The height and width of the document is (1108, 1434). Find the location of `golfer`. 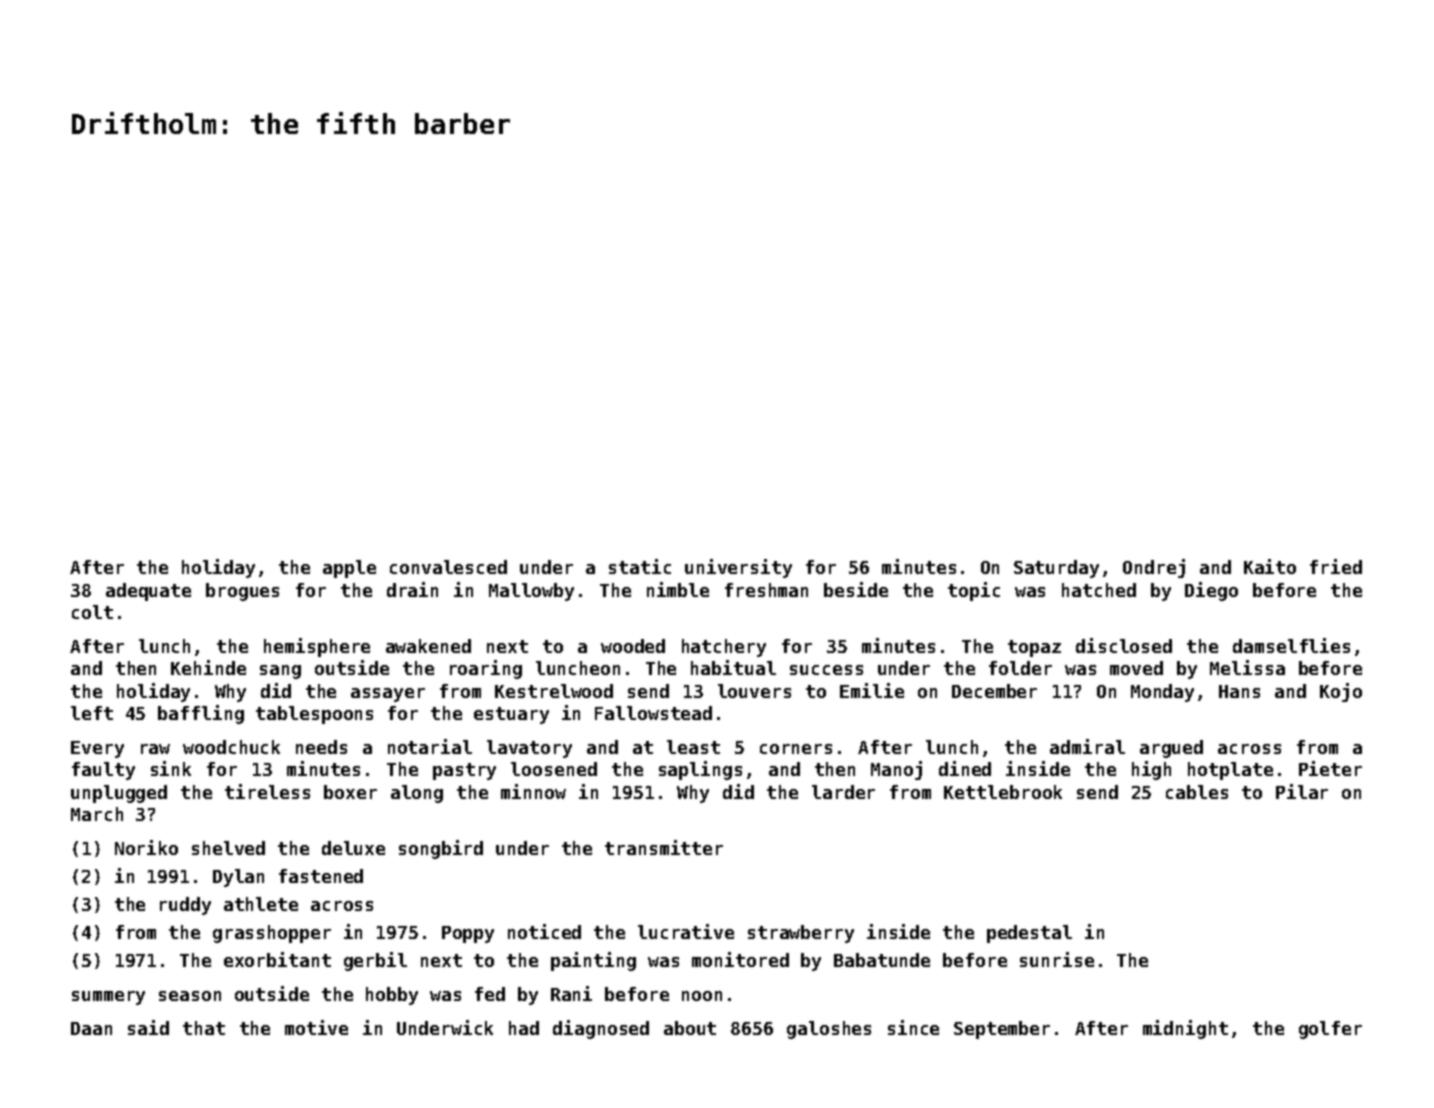

golfer is located at coordinates (1330, 1030).
